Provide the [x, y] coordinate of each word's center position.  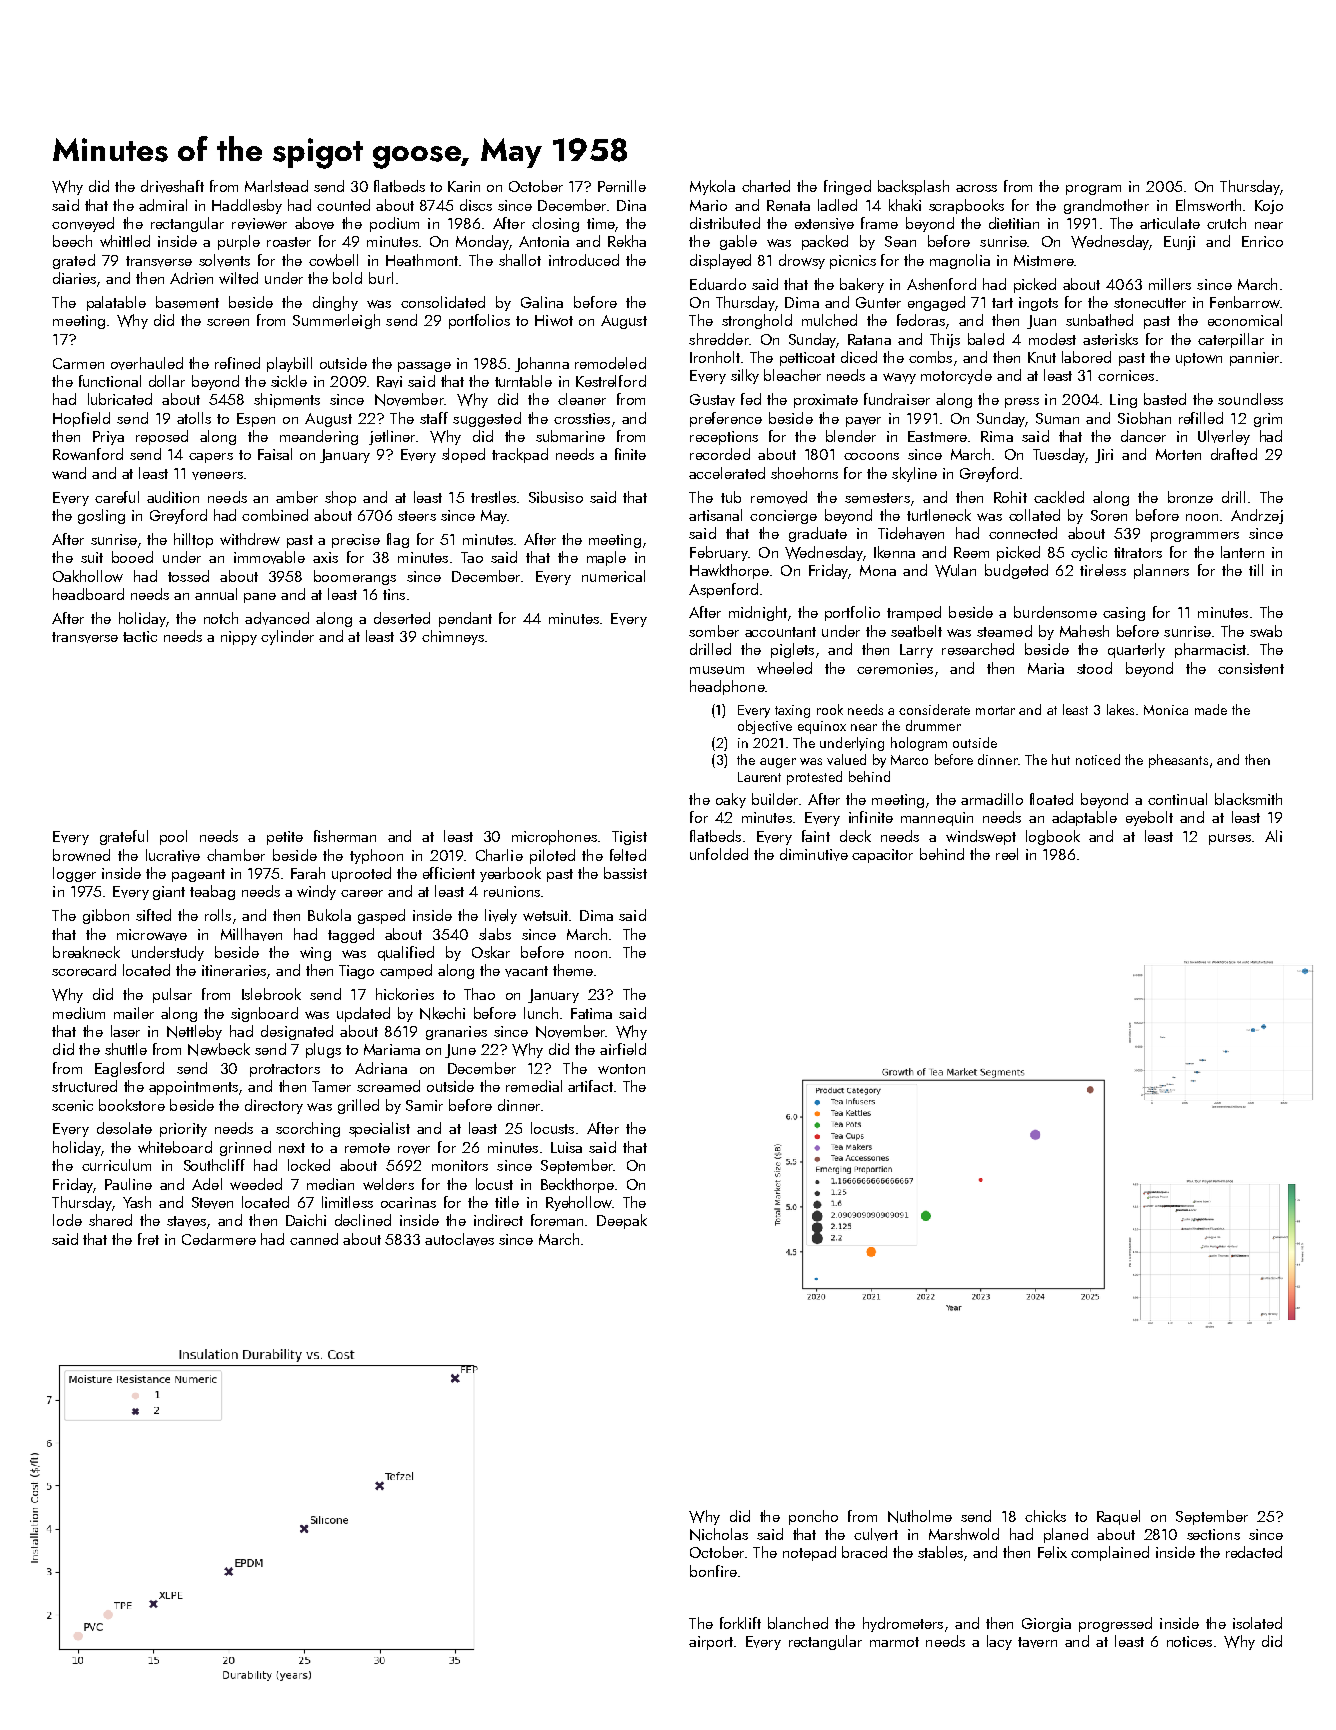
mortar [995, 710]
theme [573, 970]
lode [67, 1220]
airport [711, 1643]
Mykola [712, 187]
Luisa [566, 1147]
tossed [188, 576]
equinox [822, 727]
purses [1230, 839]
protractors [285, 1070]
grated [74, 261]
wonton [621, 1069]
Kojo [1269, 207]
